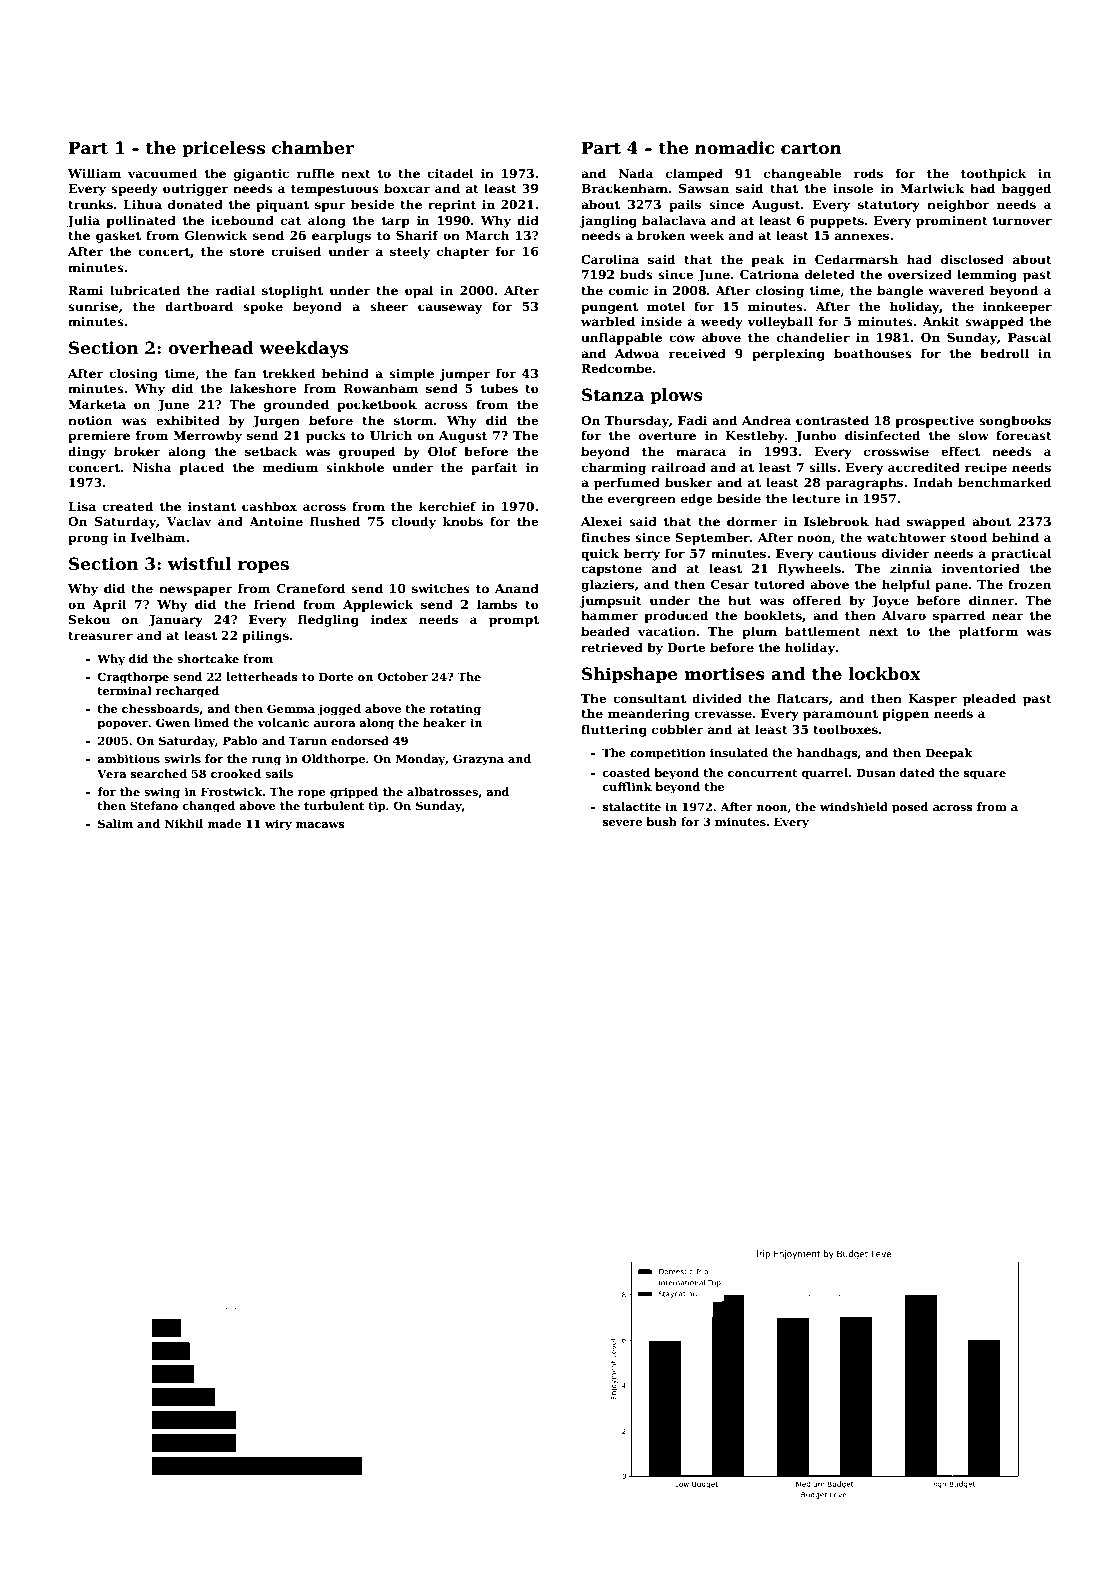 Image resolution: width=1120 pixels, height=1584 pixels. What do you see at coordinates (224, 823) in the image?
I see `made` at bounding box center [224, 823].
